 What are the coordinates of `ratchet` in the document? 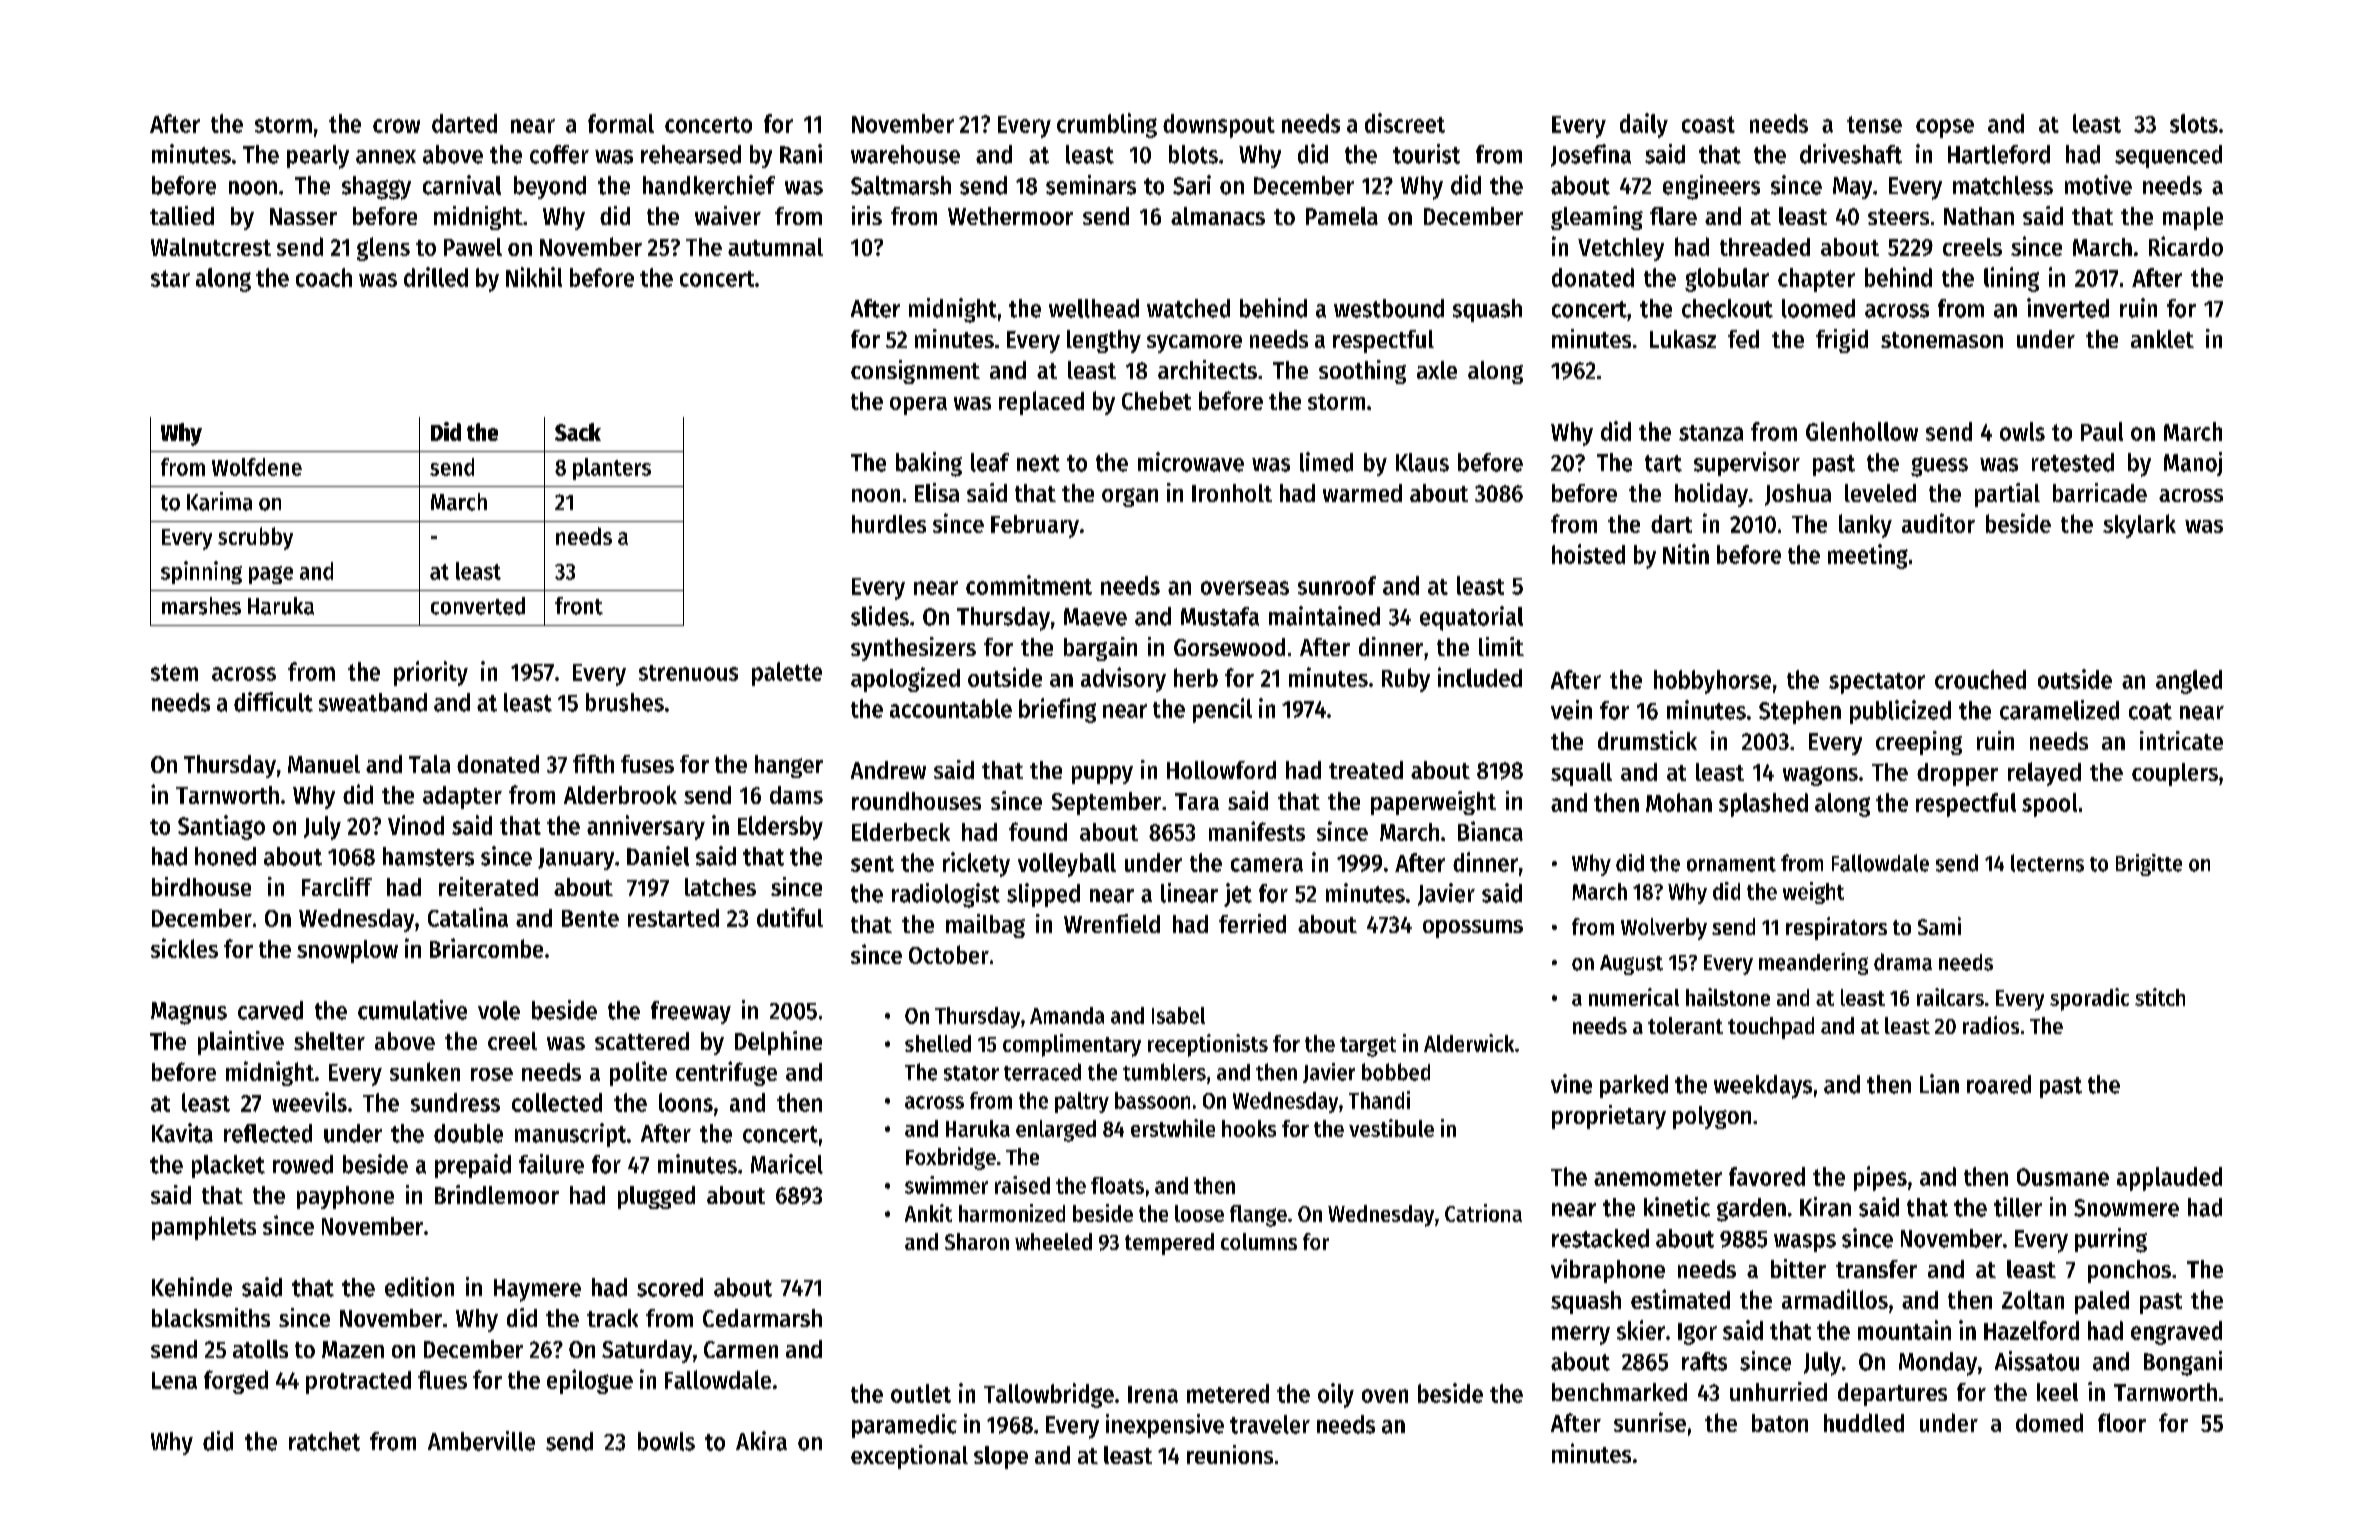 It's located at (324, 1441).
